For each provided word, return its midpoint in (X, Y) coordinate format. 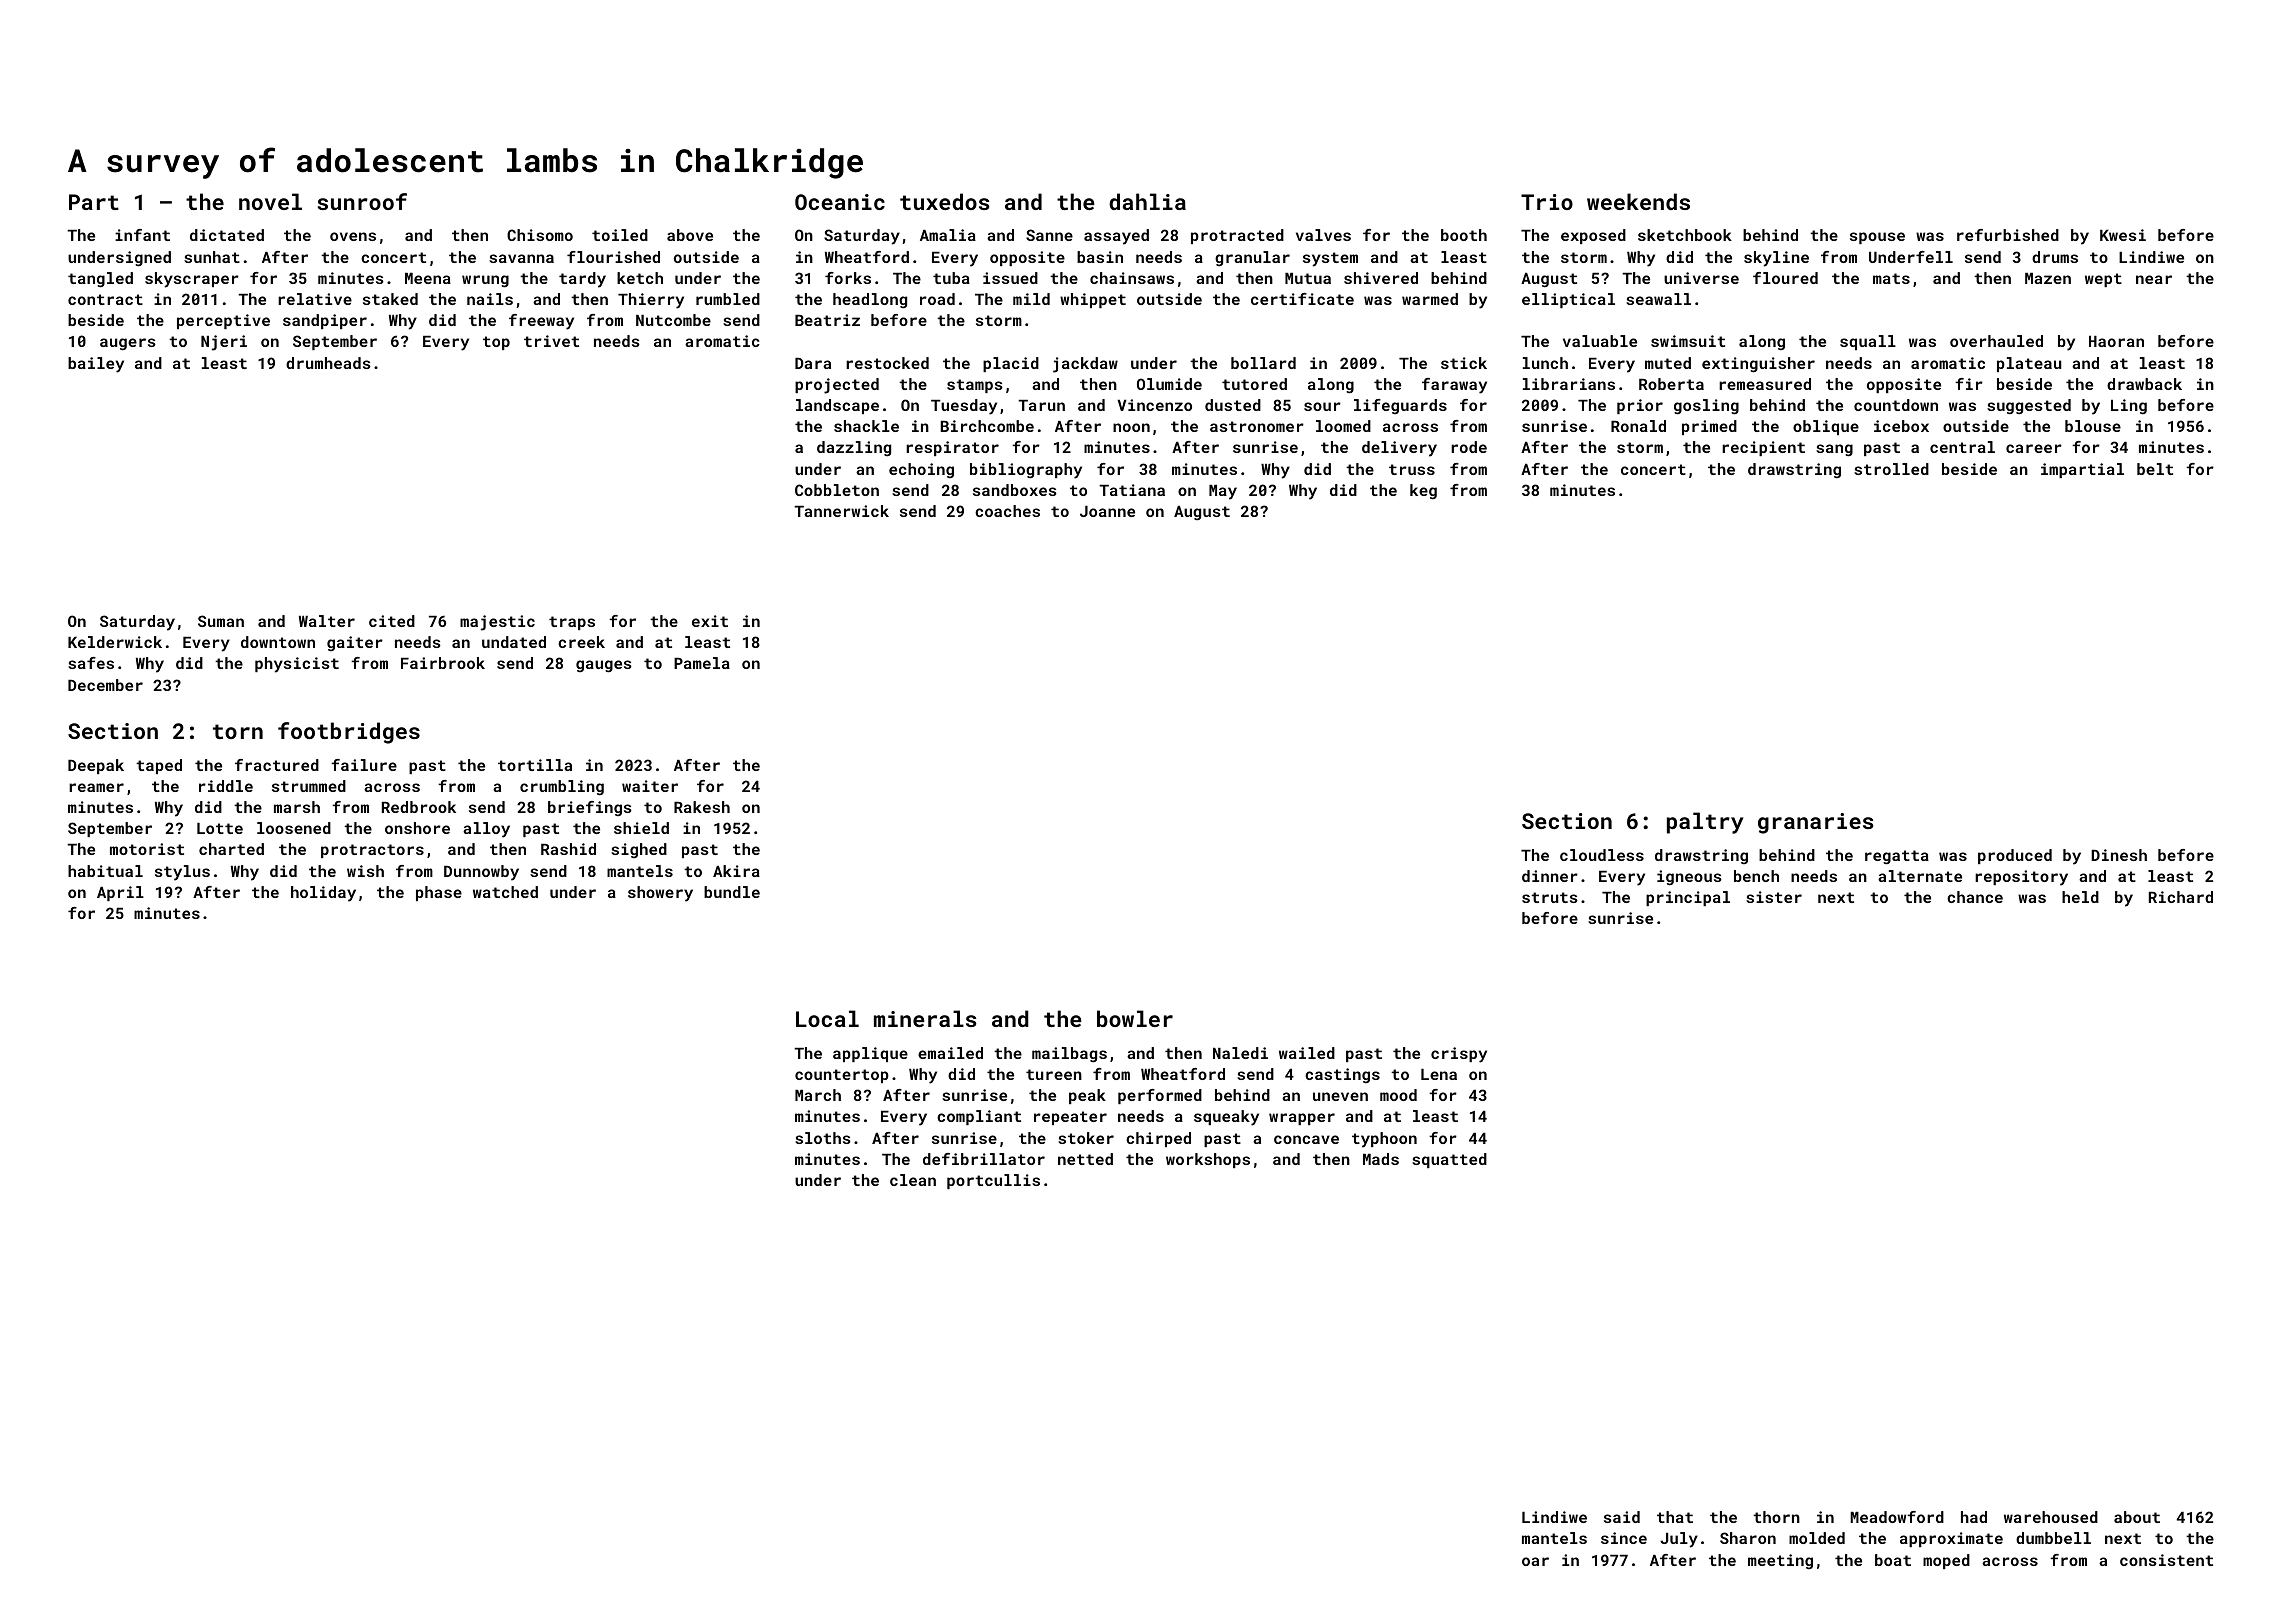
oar (1535, 1561)
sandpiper (325, 321)
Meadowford (1897, 1517)
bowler (1135, 1018)
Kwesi (2123, 235)
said (1622, 1517)
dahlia (1147, 201)
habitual (105, 871)
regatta (1897, 857)
